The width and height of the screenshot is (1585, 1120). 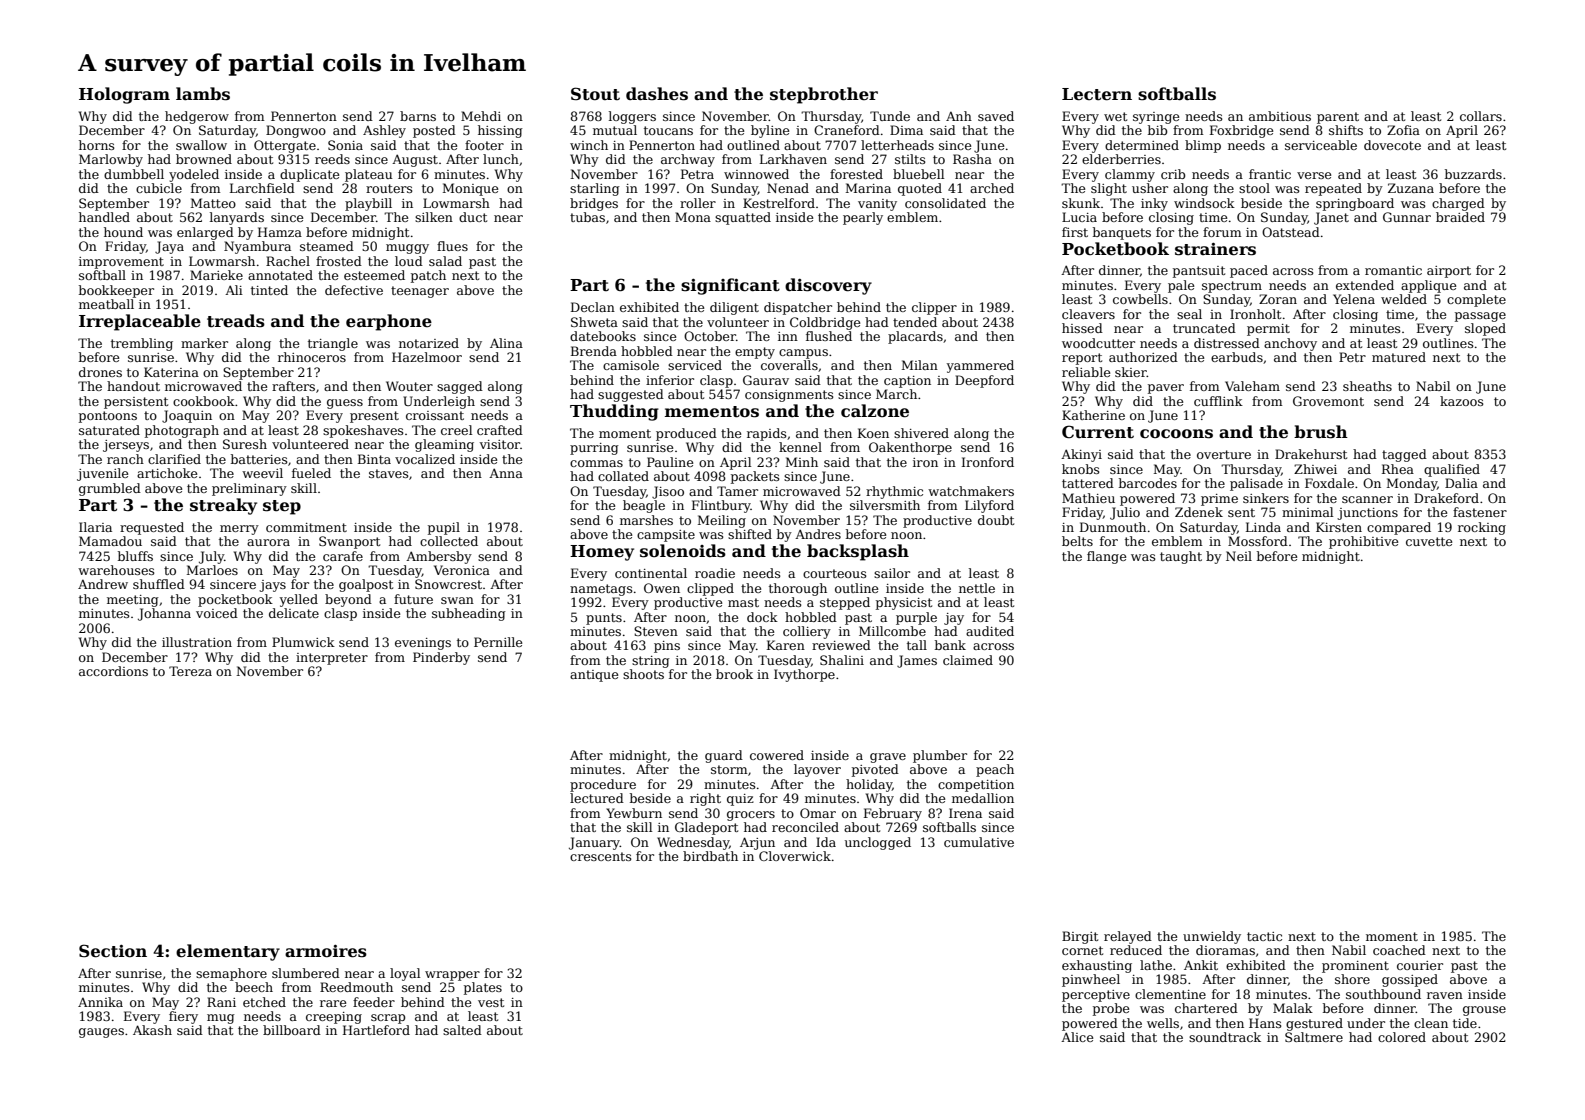 I want to click on Coldbridge, so click(x=825, y=323).
